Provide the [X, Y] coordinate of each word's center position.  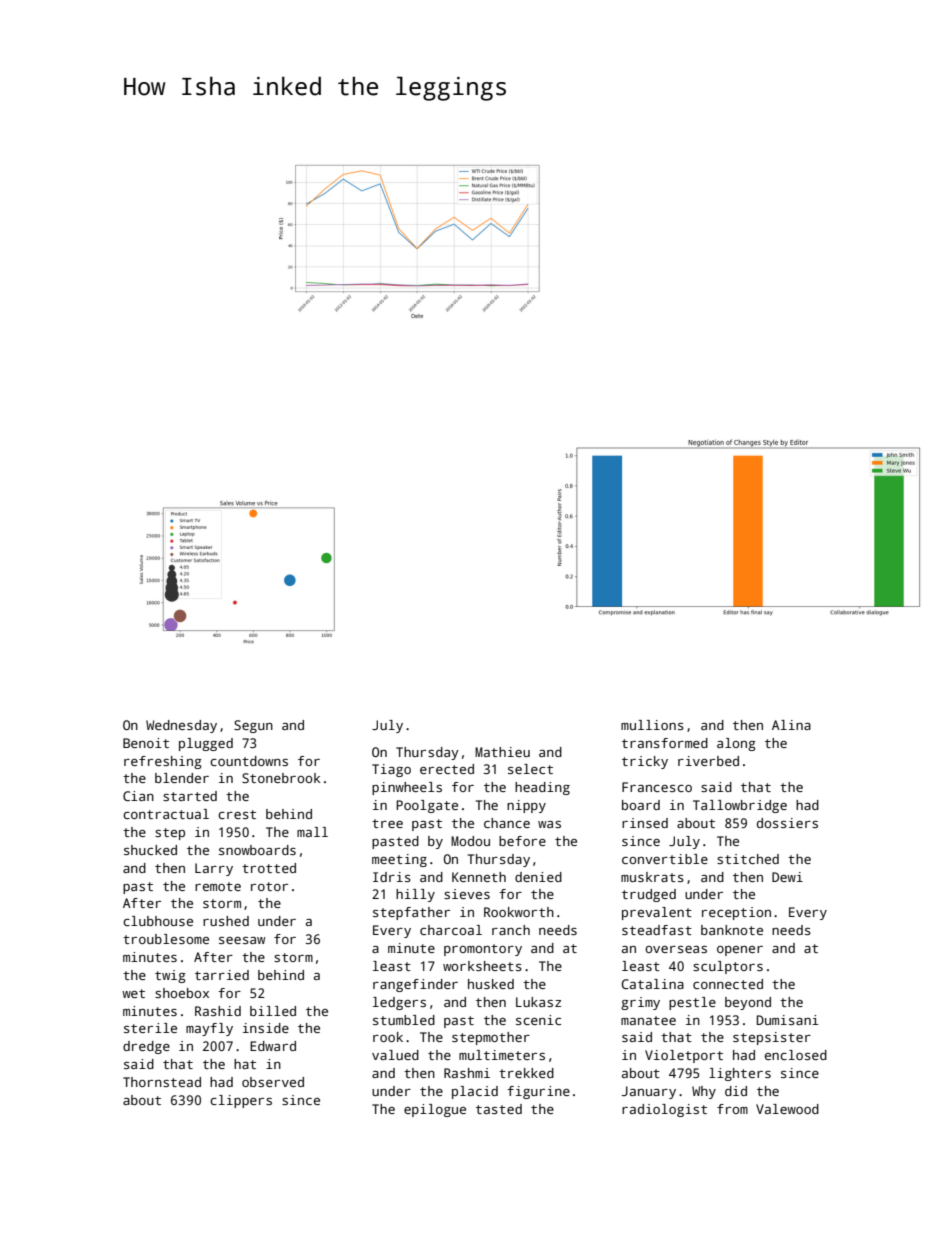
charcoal [451, 930]
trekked [526, 1073]
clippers [241, 1101]
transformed [665, 743]
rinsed [645, 823]
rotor [269, 886]
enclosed [796, 1055]
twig [170, 976]
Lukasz [538, 1002]
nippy [526, 806]
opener [740, 951]
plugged [206, 744]
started [190, 796]
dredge [146, 1047]
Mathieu [502, 752]
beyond [748, 1003]
